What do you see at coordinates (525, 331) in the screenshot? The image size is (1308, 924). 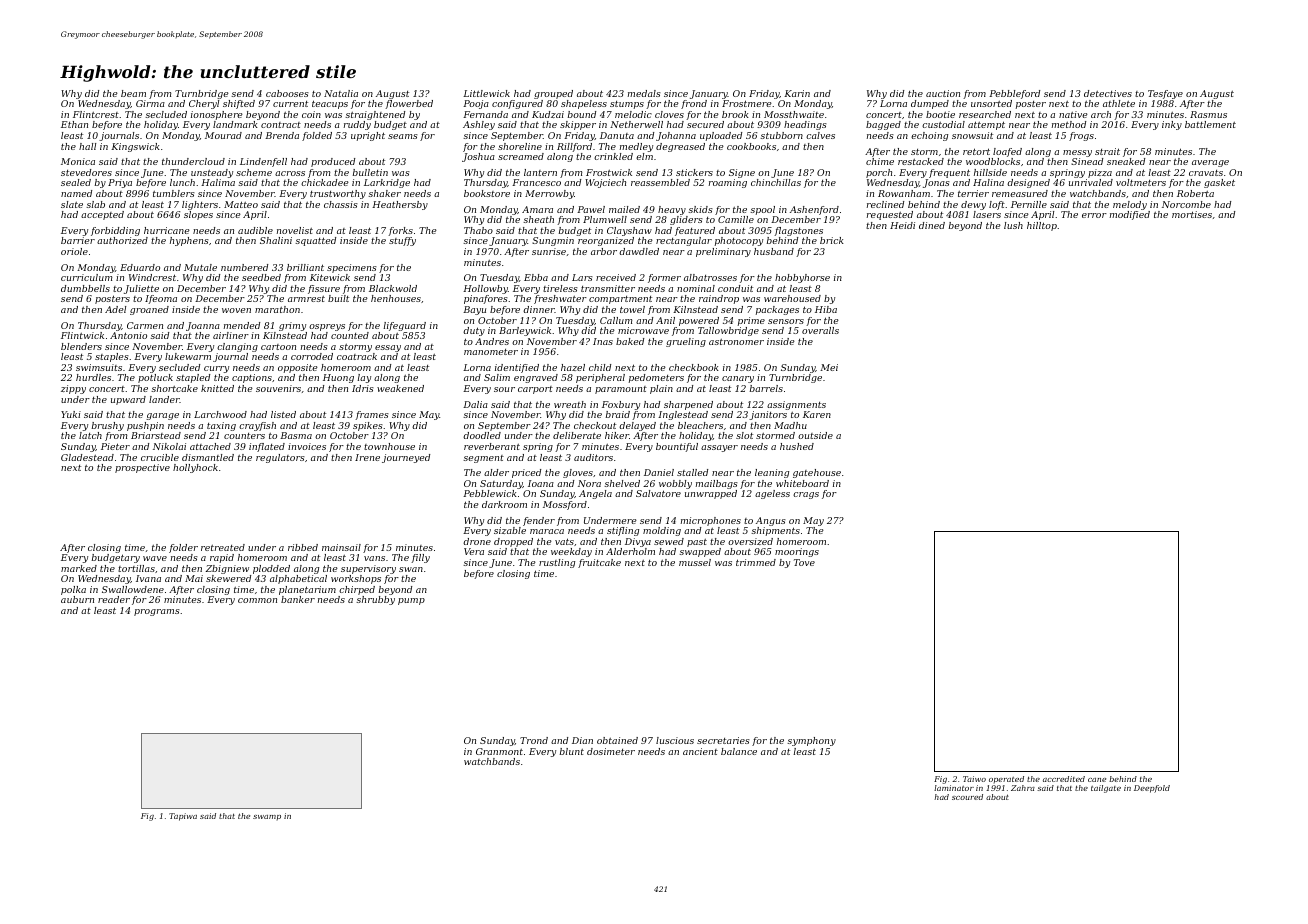 I see `Barleywick` at bounding box center [525, 331].
